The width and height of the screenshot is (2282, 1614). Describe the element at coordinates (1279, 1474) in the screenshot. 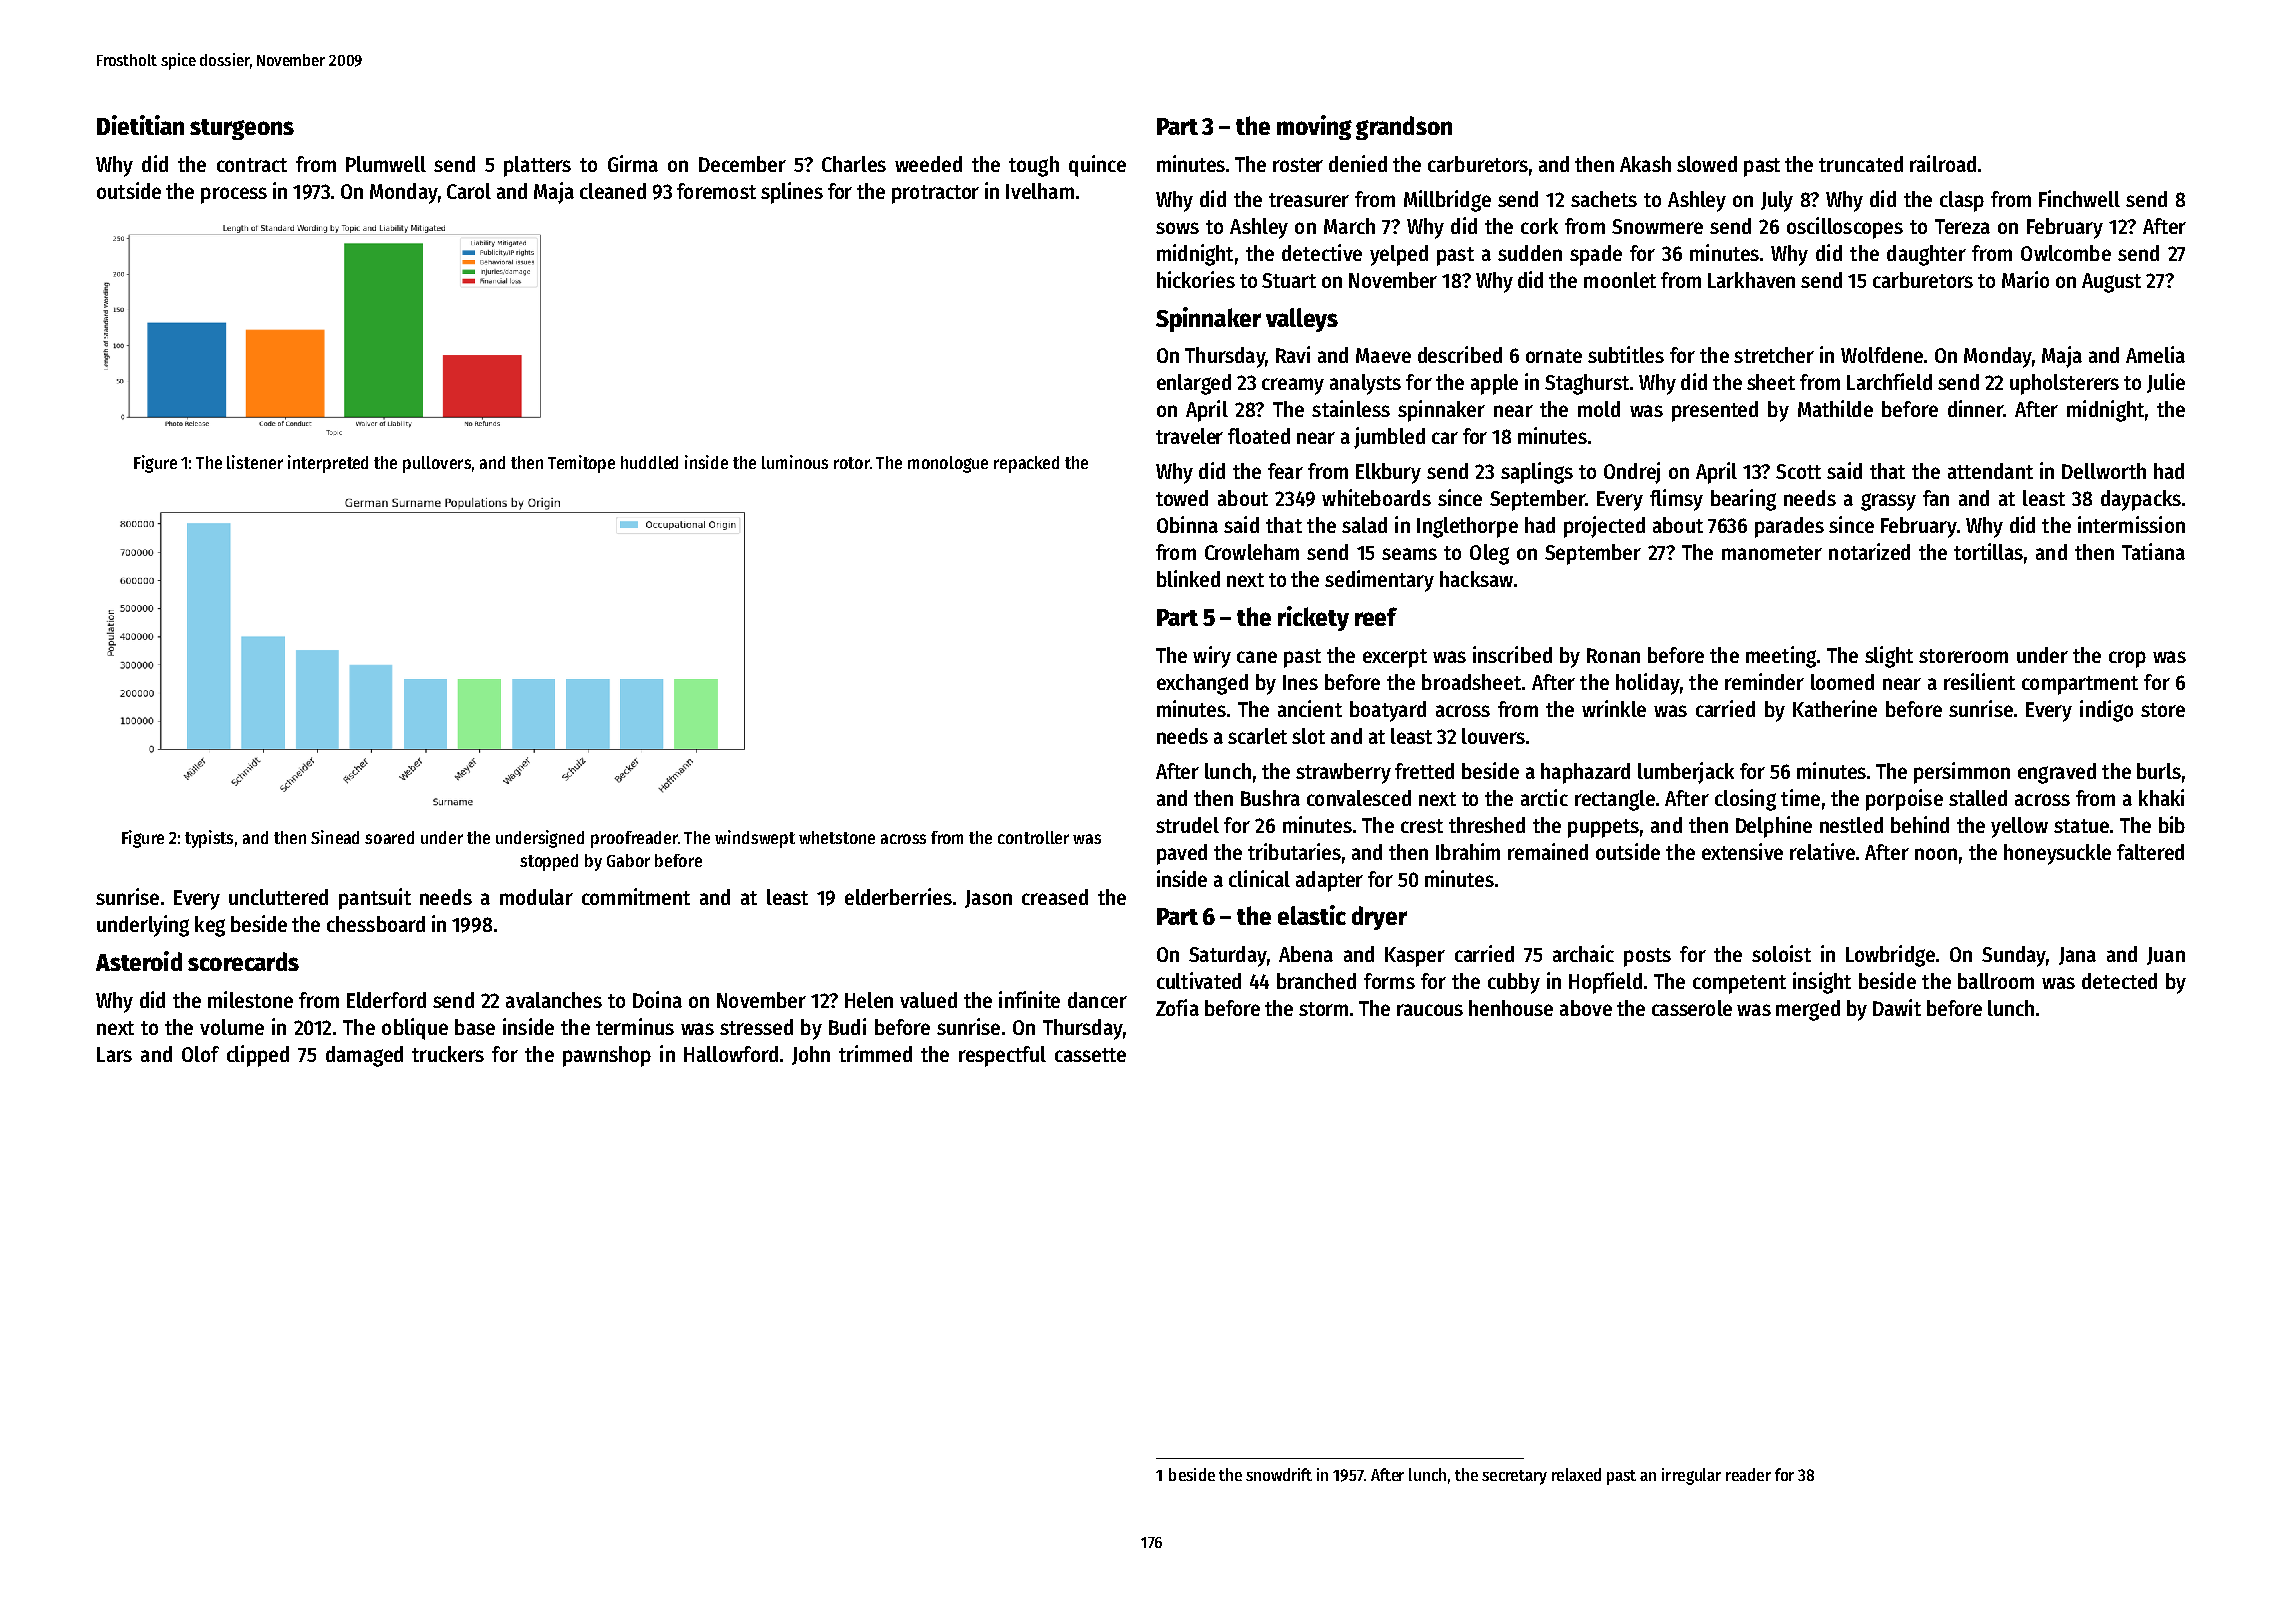

I see `snowdrift` at that location.
